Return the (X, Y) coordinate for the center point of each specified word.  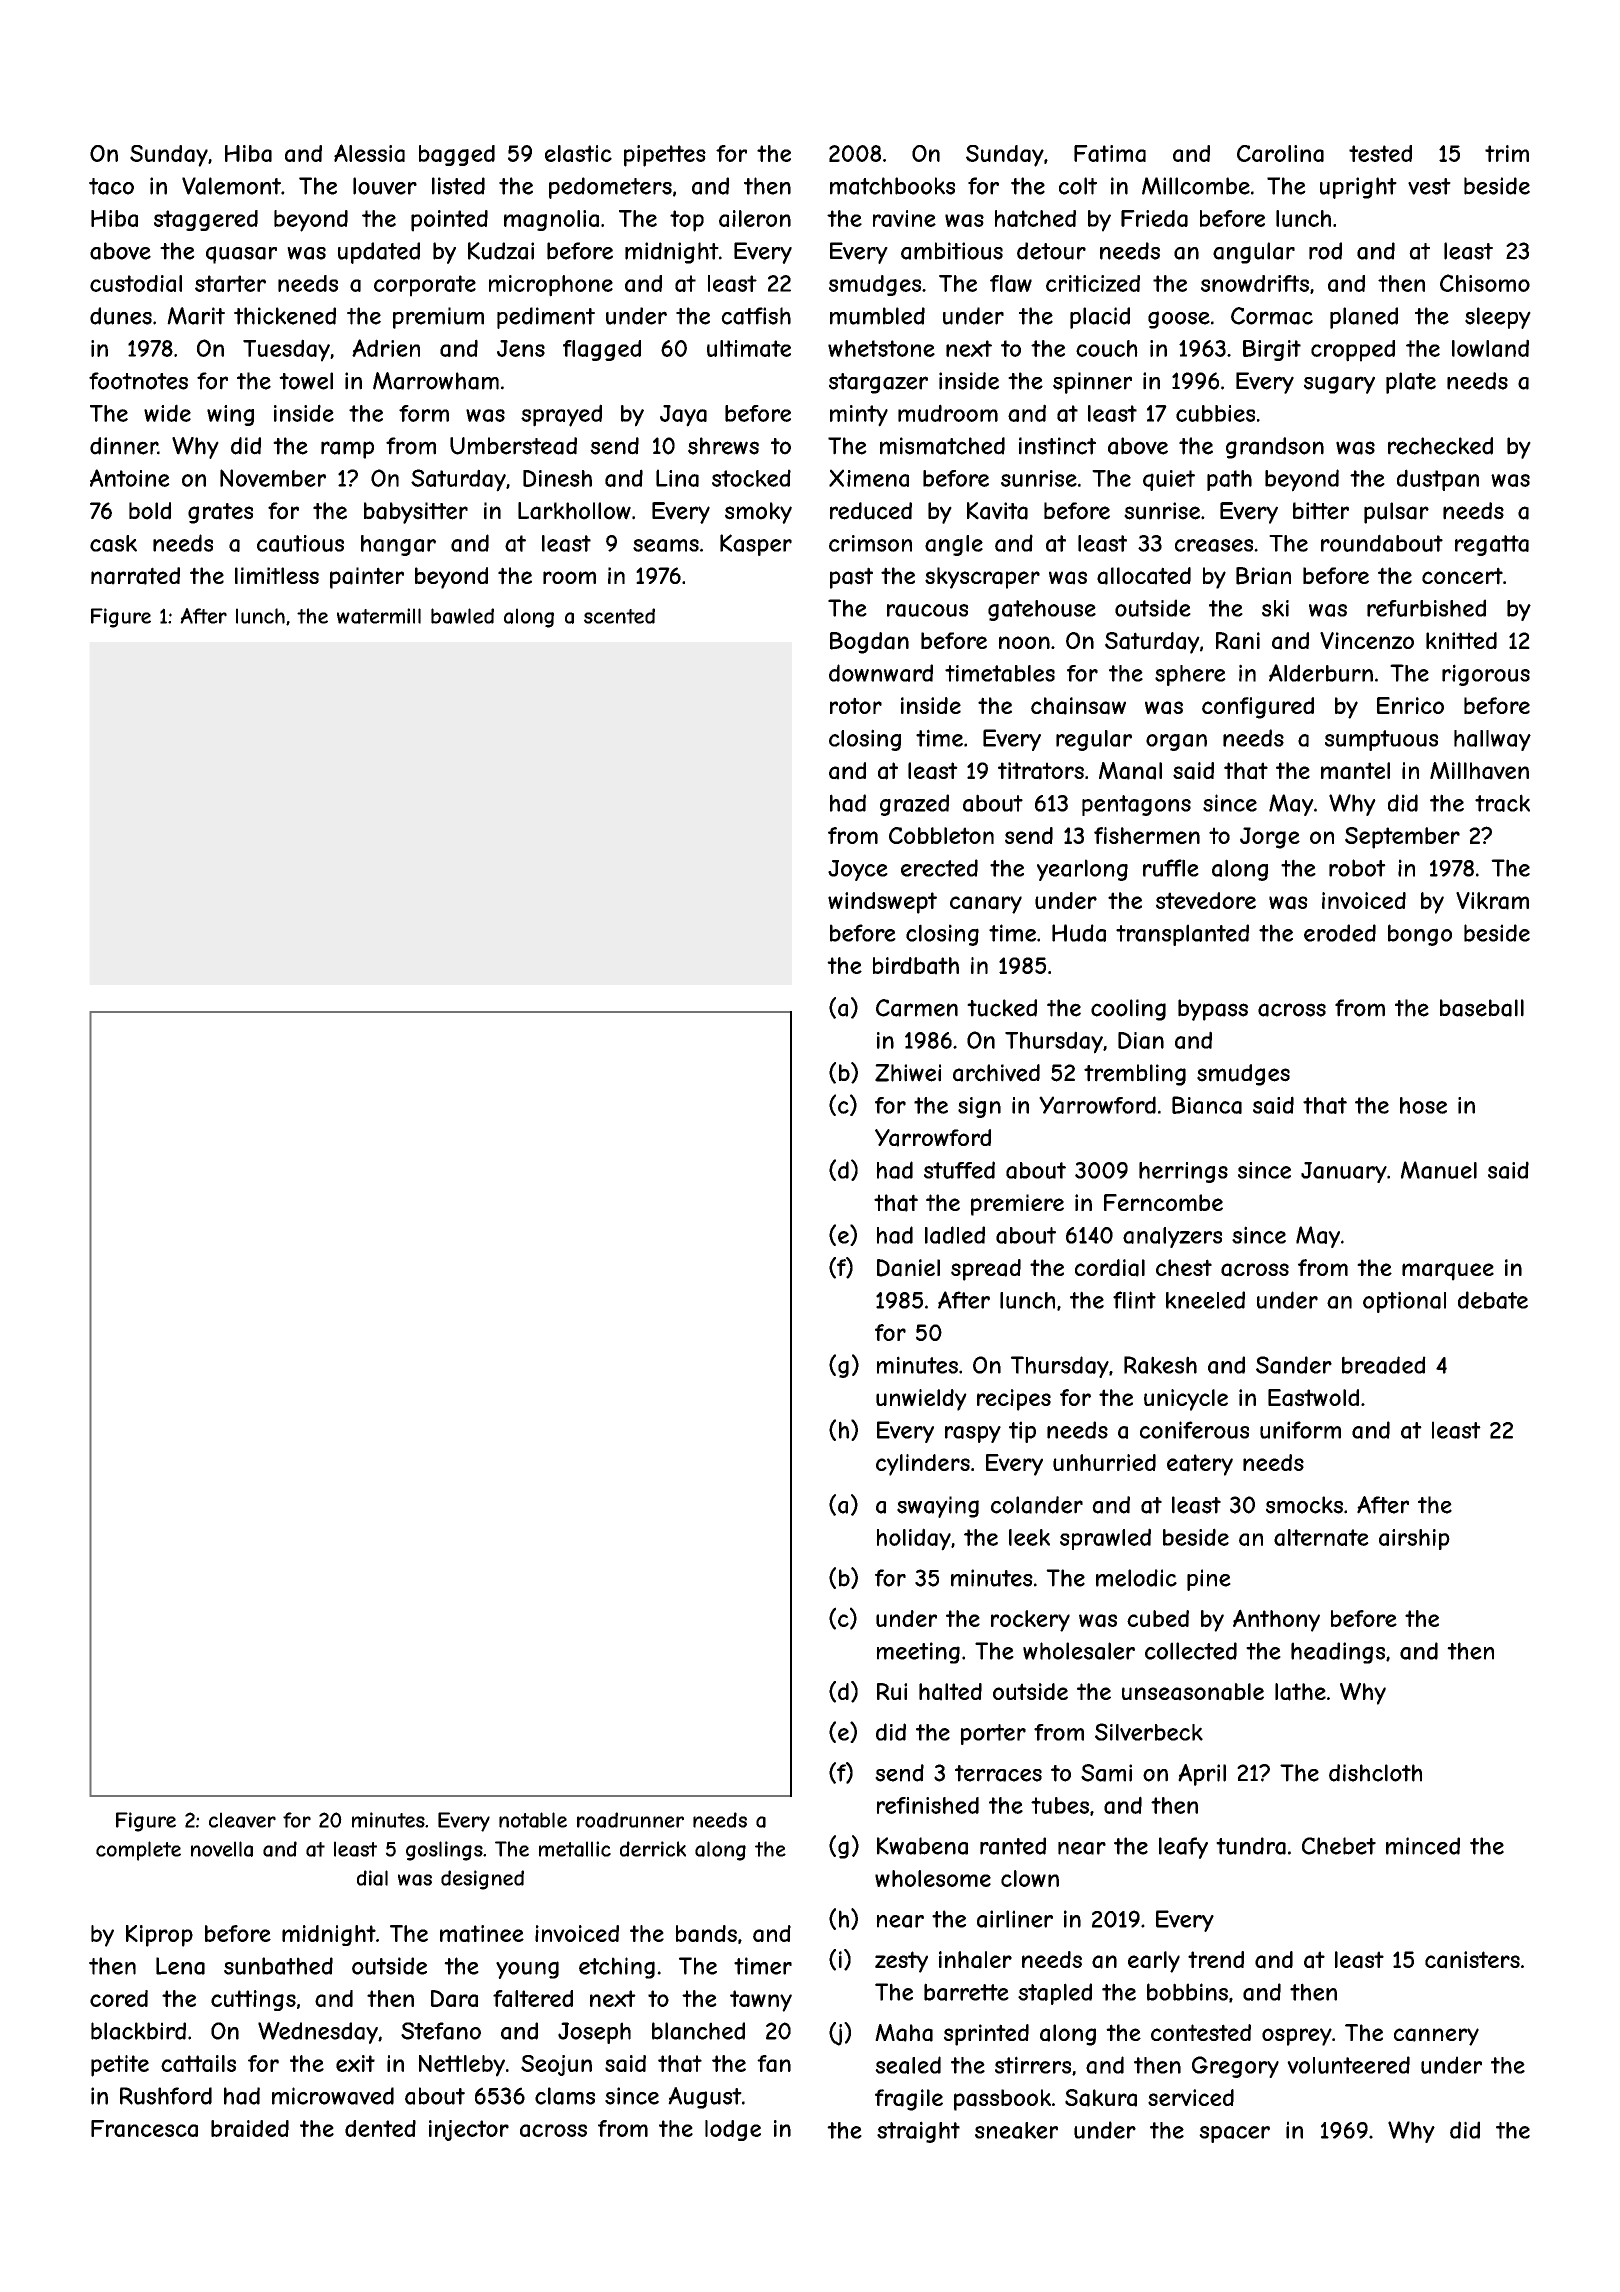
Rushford (166, 2096)
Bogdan (869, 643)
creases (1214, 545)
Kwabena (922, 1846)
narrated (135, 576)
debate (1493, 1300)
